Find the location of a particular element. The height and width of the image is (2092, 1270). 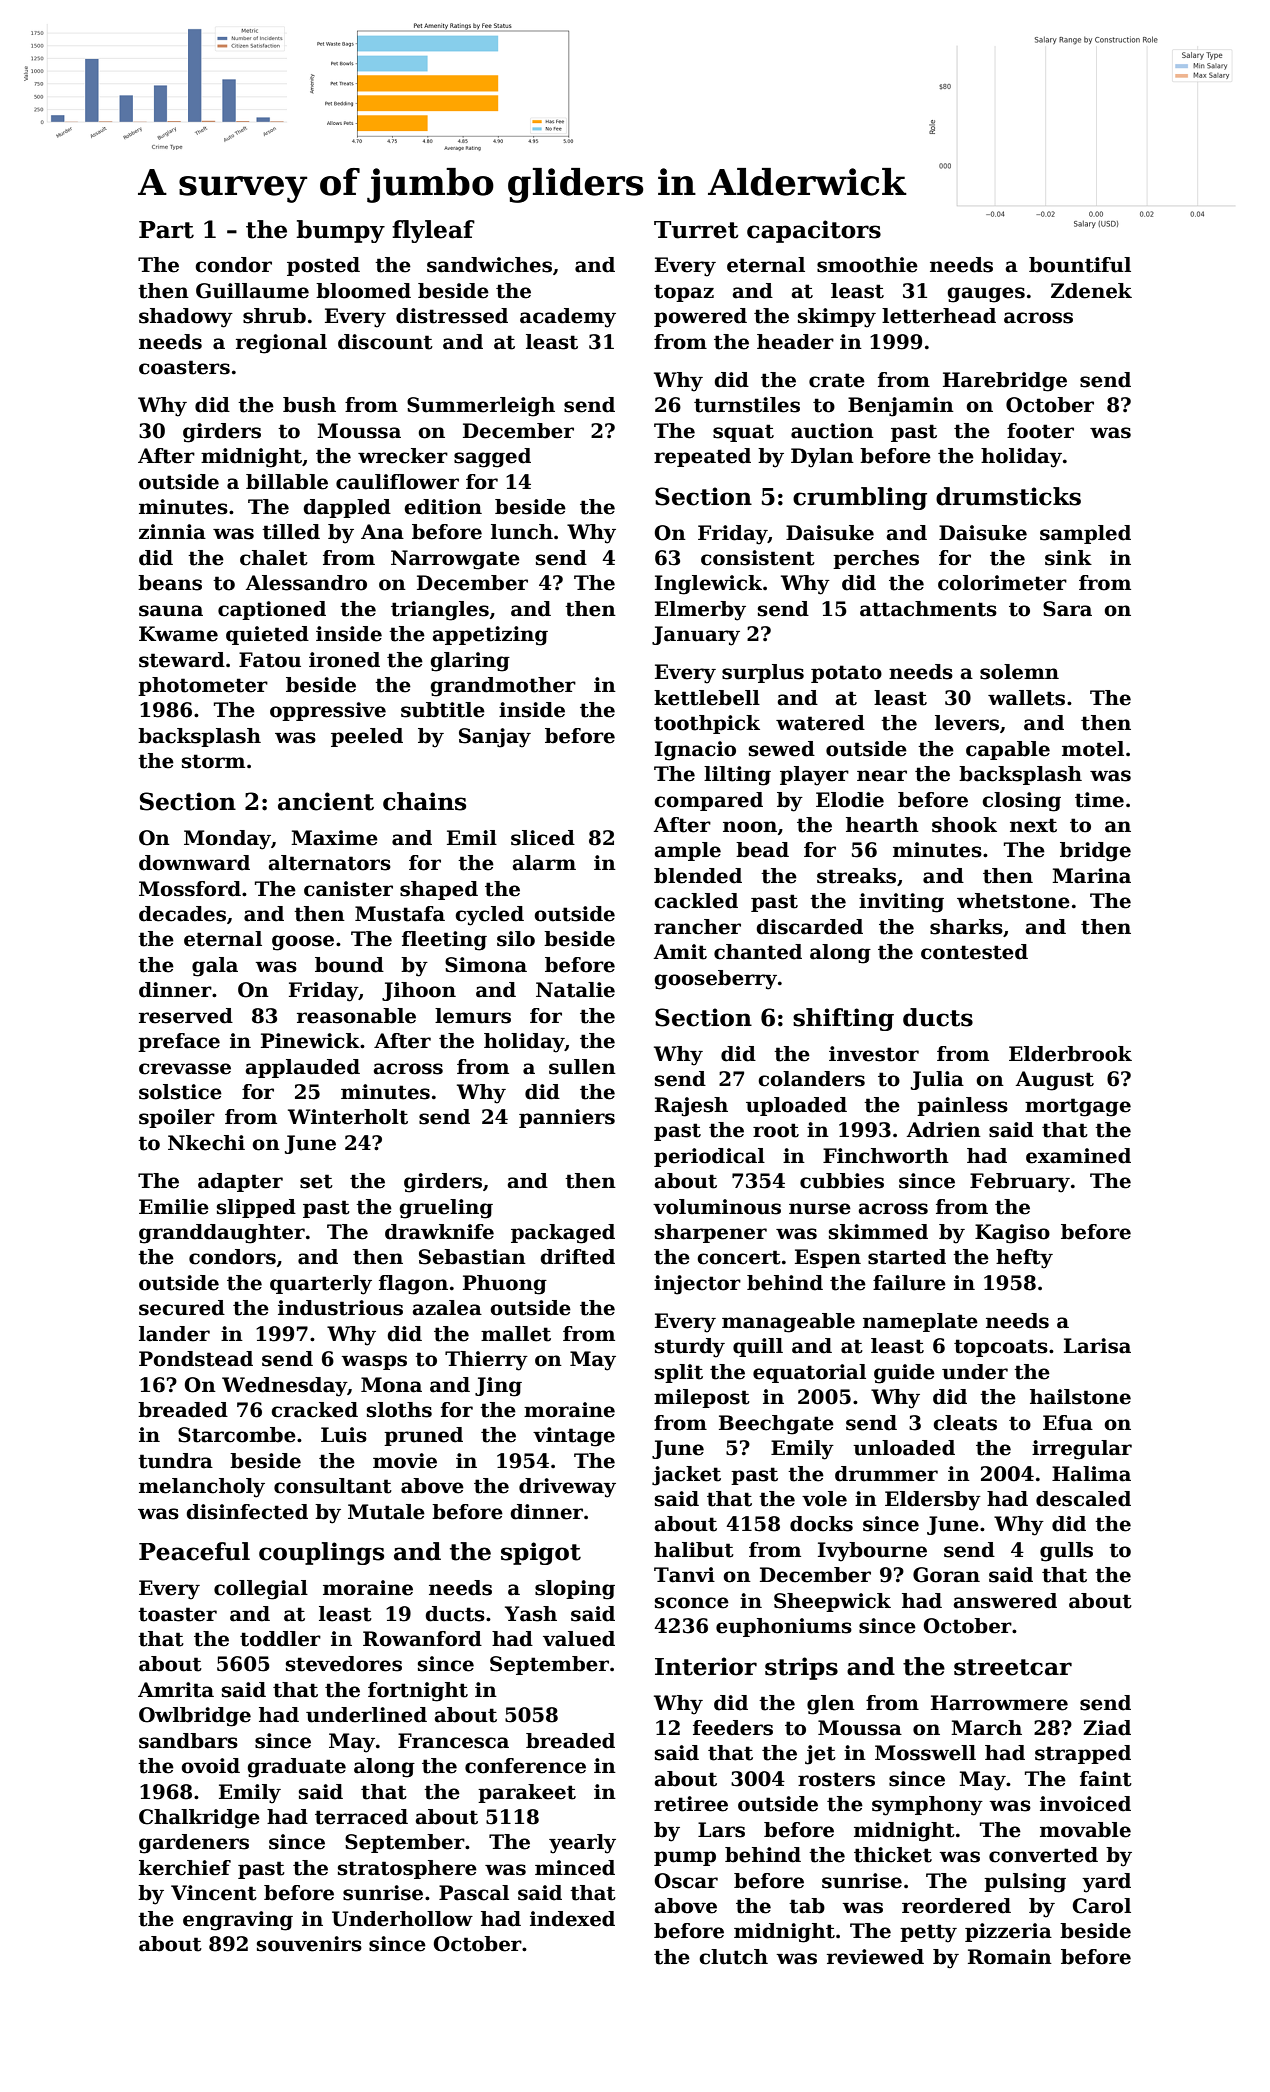

Part is located at coordinates (166, 230).
